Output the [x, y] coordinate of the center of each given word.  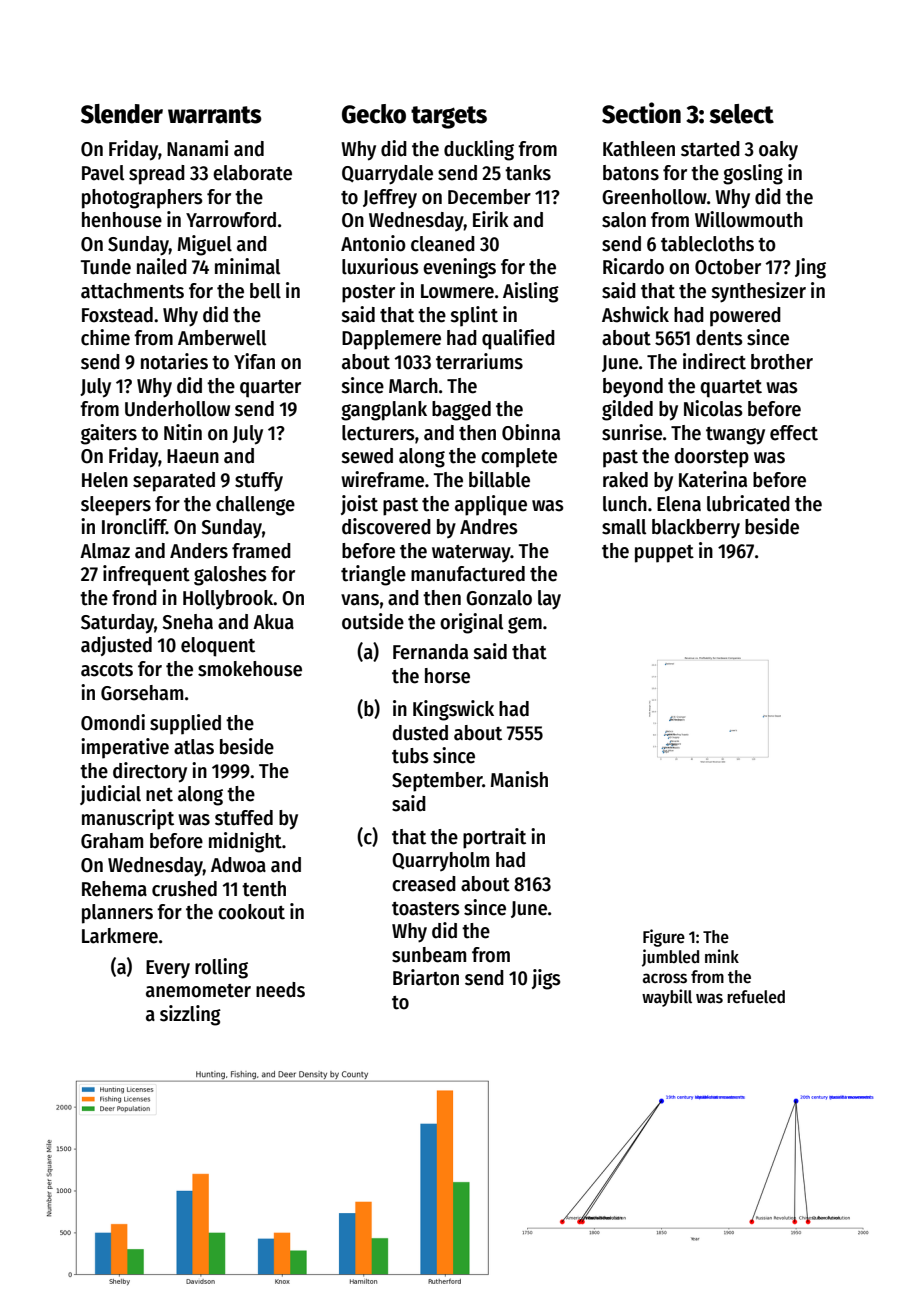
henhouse [122, 220]
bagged [461, 411]
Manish [519, 779]
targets [449, 117]
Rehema [114, 889]
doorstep [711, 458]
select [742, 114]
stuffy [259, 482]
